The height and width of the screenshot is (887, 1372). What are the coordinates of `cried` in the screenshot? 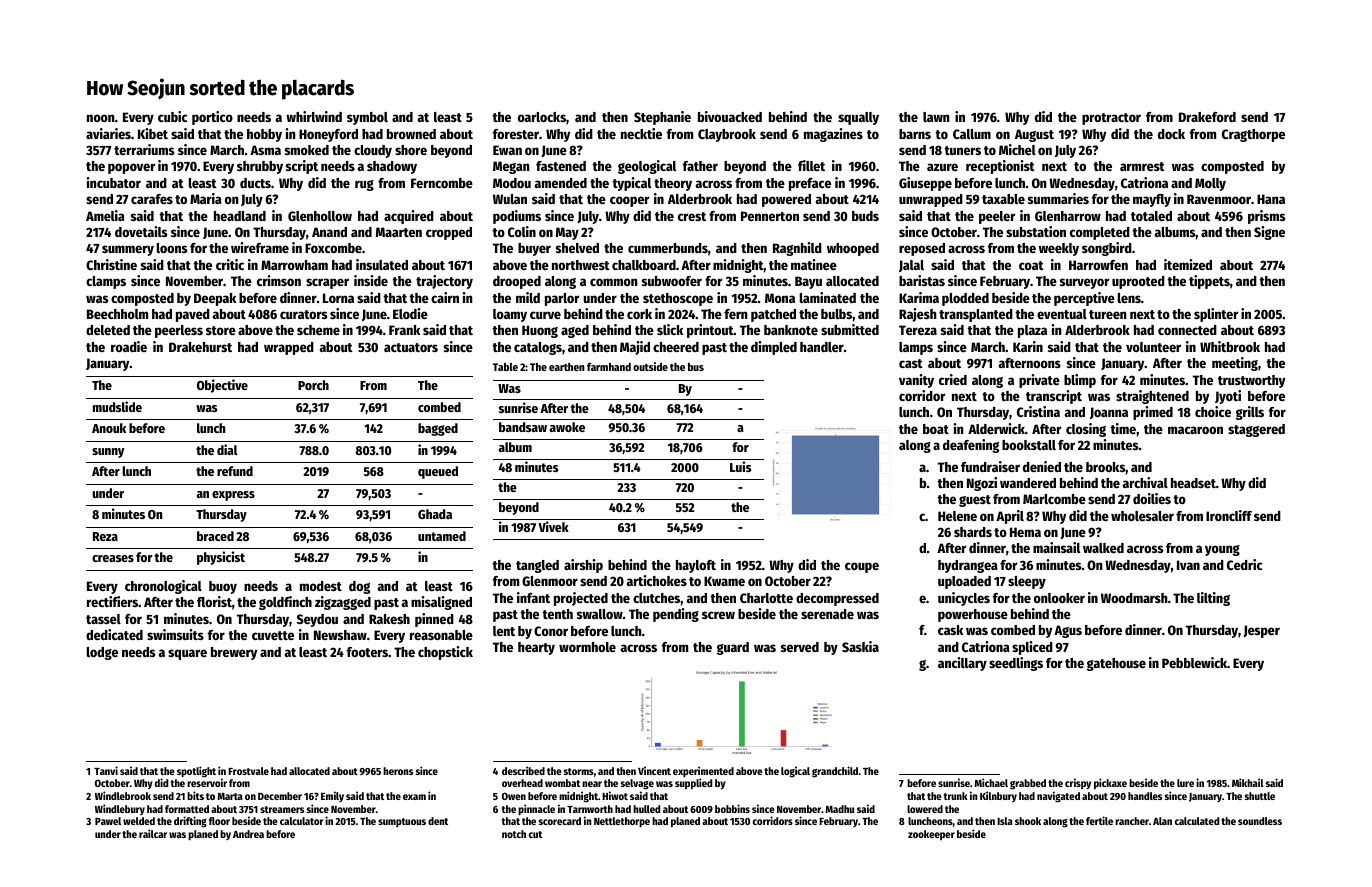 It's located at (953, 379).
